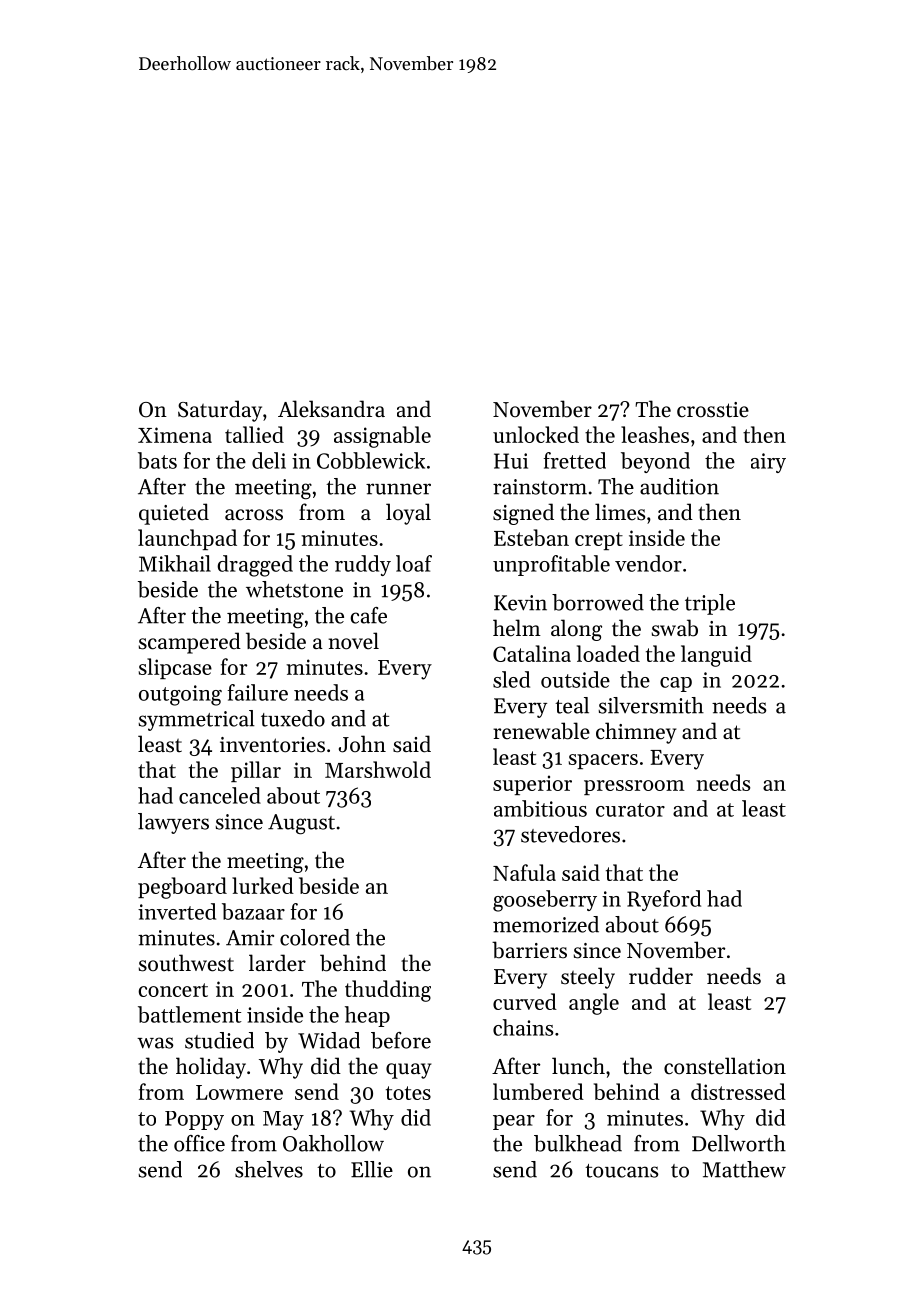 The image size is (924, 1311). What do you see at coordinates (157, 460) in the document?
I see `bats` at bounding box center [157, 460].
